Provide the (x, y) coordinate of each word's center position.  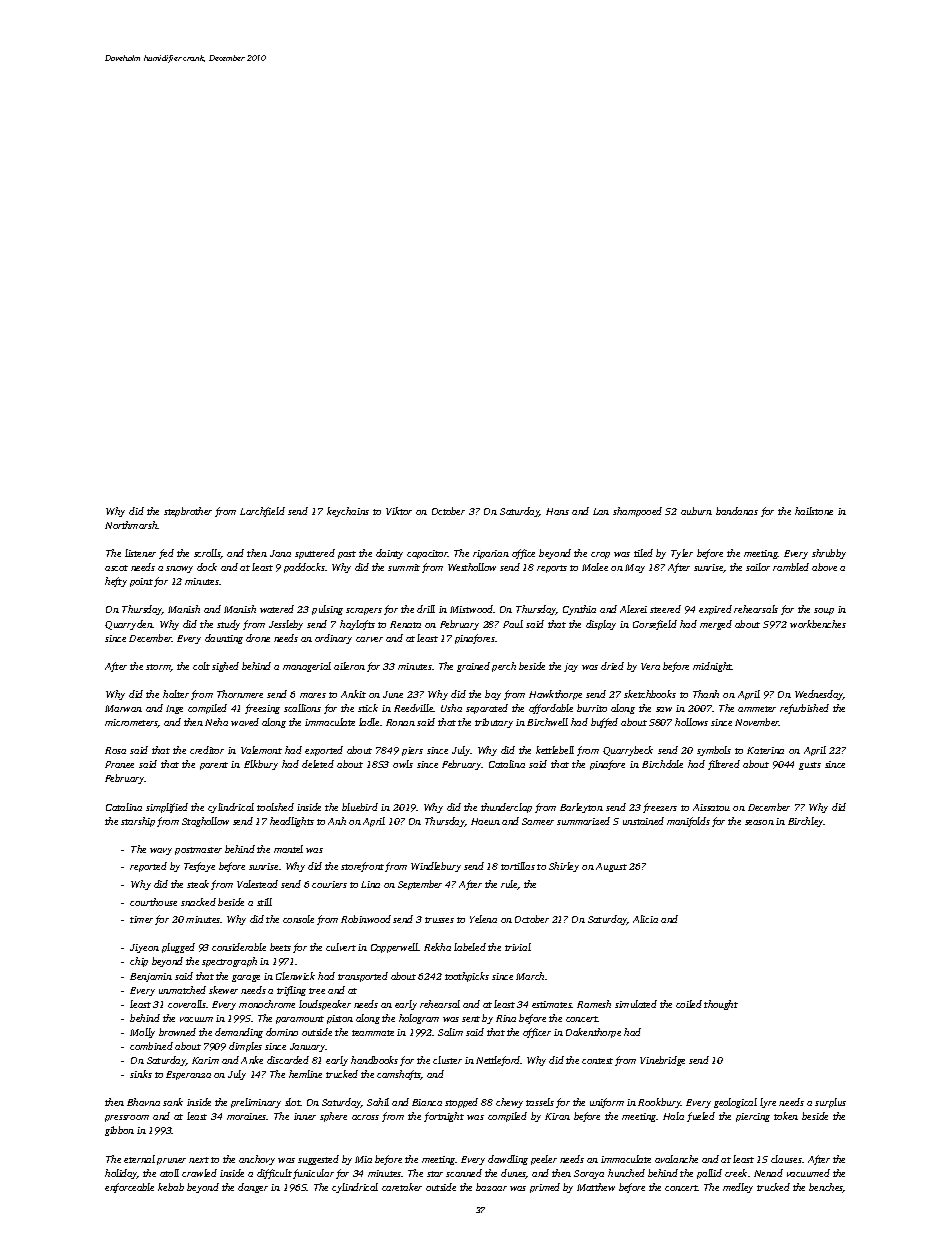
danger (253, 1188)
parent (214, 766)
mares (313, 695)
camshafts (399, 1075)
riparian (491, 554)
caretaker (402, 1187)
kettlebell (555, 750)
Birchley (806, 822)
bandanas (737, 511)
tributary (494, 723)
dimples (245, 1047)
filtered (724, 765)
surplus (830, 1103)
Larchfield (262, 512)
